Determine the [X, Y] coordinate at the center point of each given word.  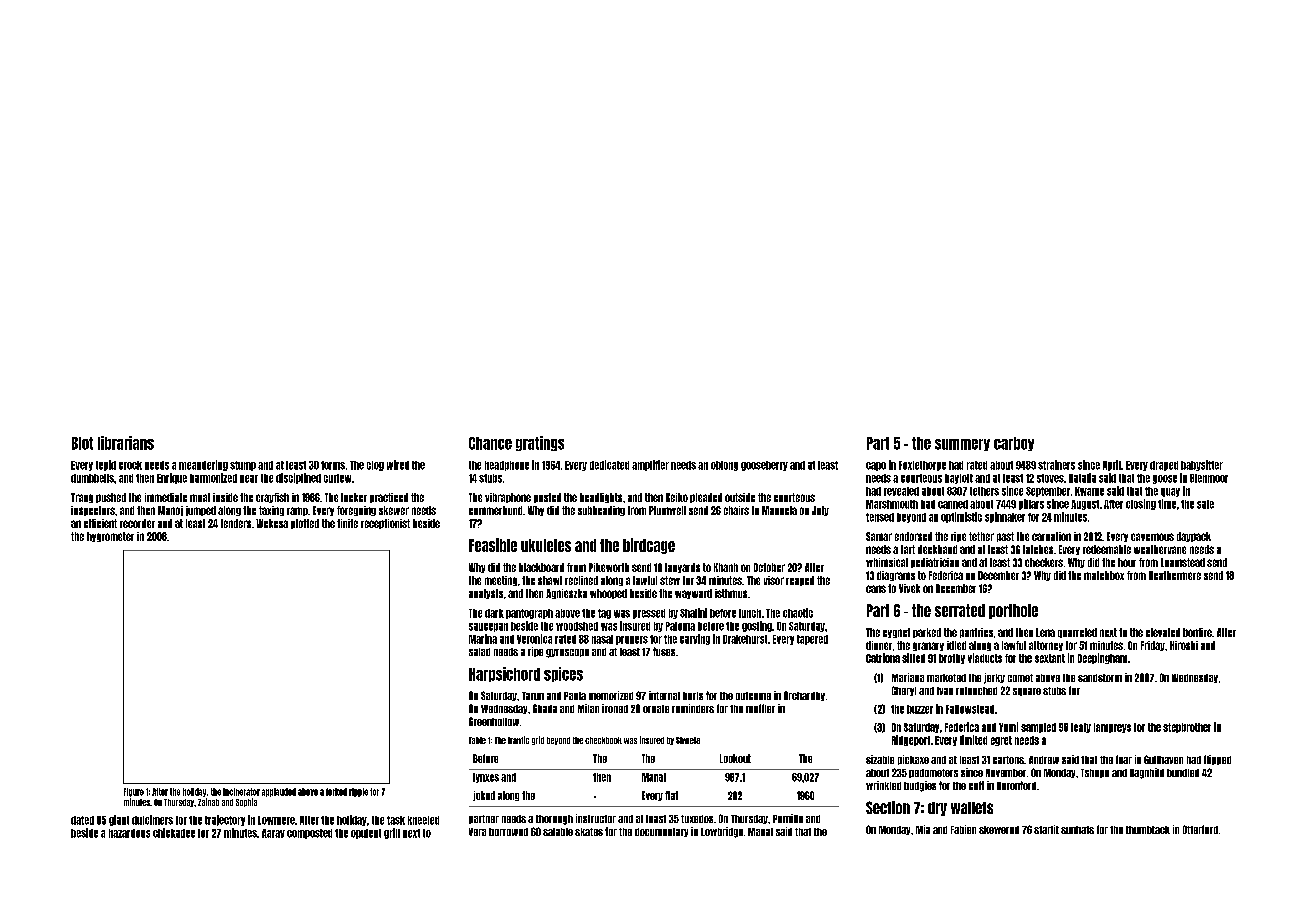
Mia [923, 829]
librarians [126, 443]
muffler [760, 708]
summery [962, 445]
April [1112, 465]
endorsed [913, 536]
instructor [596, 818]
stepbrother [1187, 728]
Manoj [170, 511]
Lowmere [276, 820]
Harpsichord [504, 674]
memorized [611, 695]
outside [740, 497]
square [1027, 692]
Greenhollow [494, 721]
